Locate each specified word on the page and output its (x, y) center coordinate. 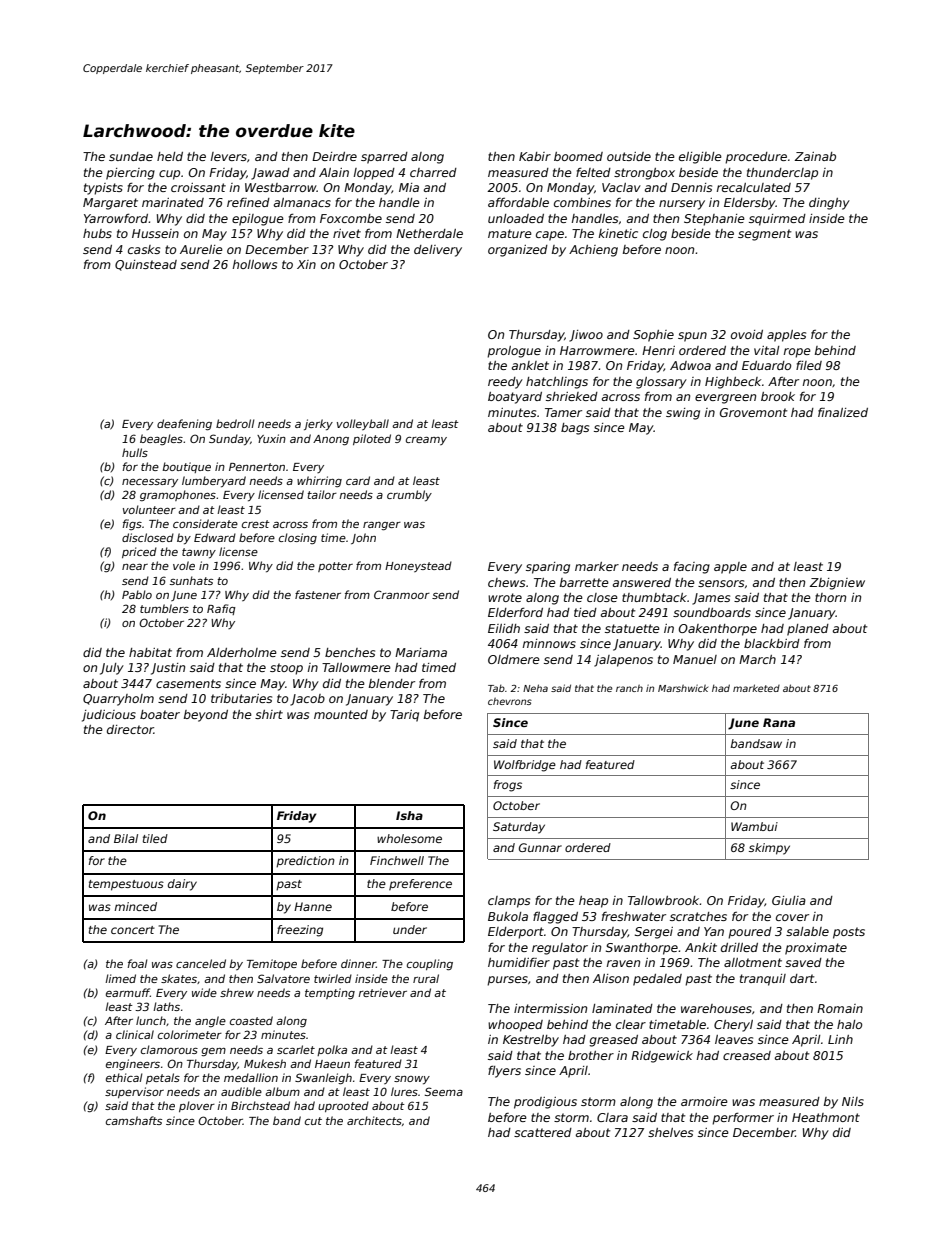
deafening (184, 425)
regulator (560, 949)
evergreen (725, 399)
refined (248, 202)
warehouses (716, 1008)
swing (683, 414)
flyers (504, 1071)
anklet (530, 365)
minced (135, 906)
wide (204, 992)
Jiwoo (586, 336)
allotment (753, 962)
